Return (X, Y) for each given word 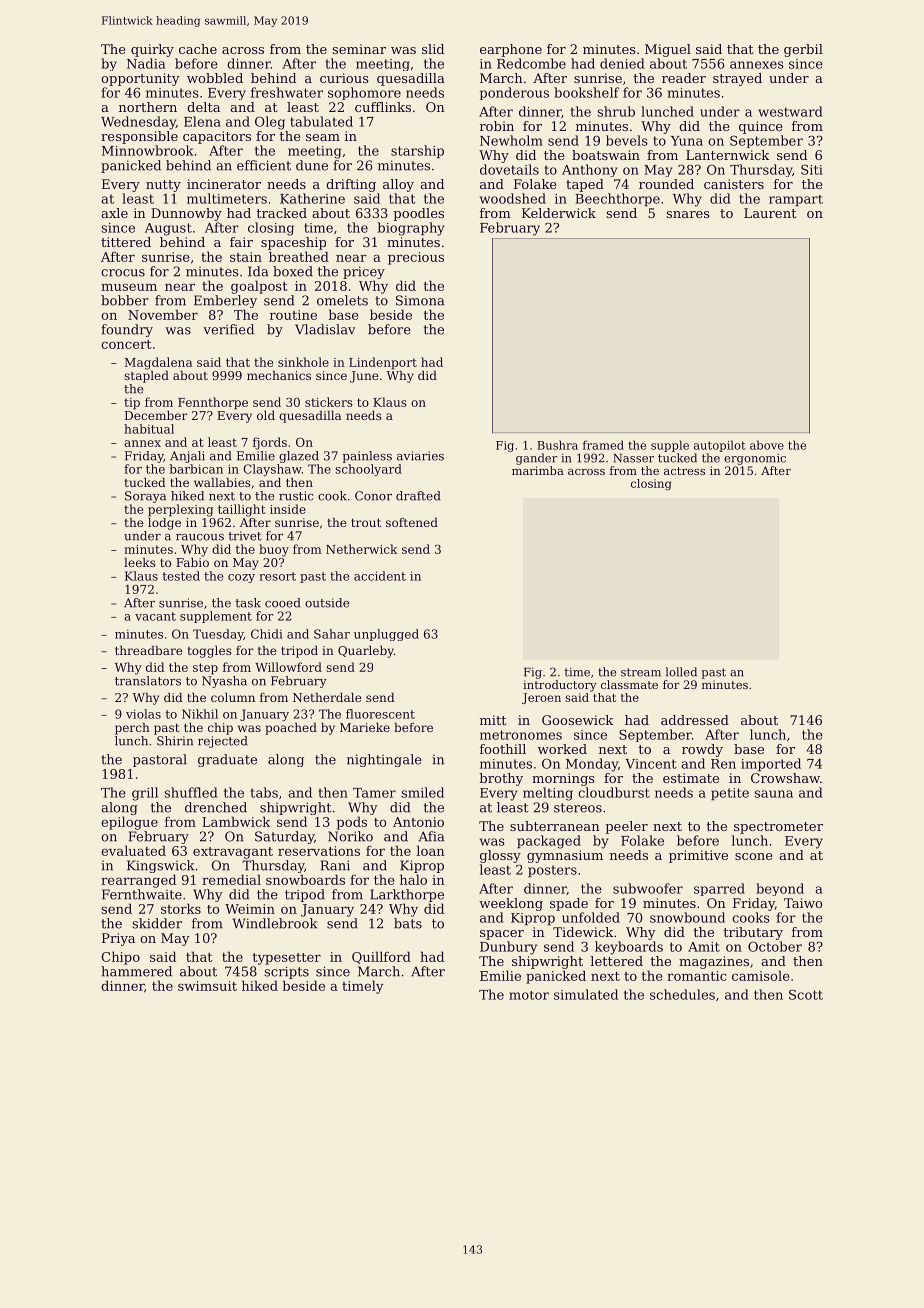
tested (181, 576)
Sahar (332, 634)
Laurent (770, 213)
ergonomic (755, 459)
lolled (681, 672)
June (364, 377)
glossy (500, 856)
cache (198, 49)
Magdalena (158, 363)
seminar (359, 49)
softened (412, 522)
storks (181, 908)
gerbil (803, 50)
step (205, 669)
